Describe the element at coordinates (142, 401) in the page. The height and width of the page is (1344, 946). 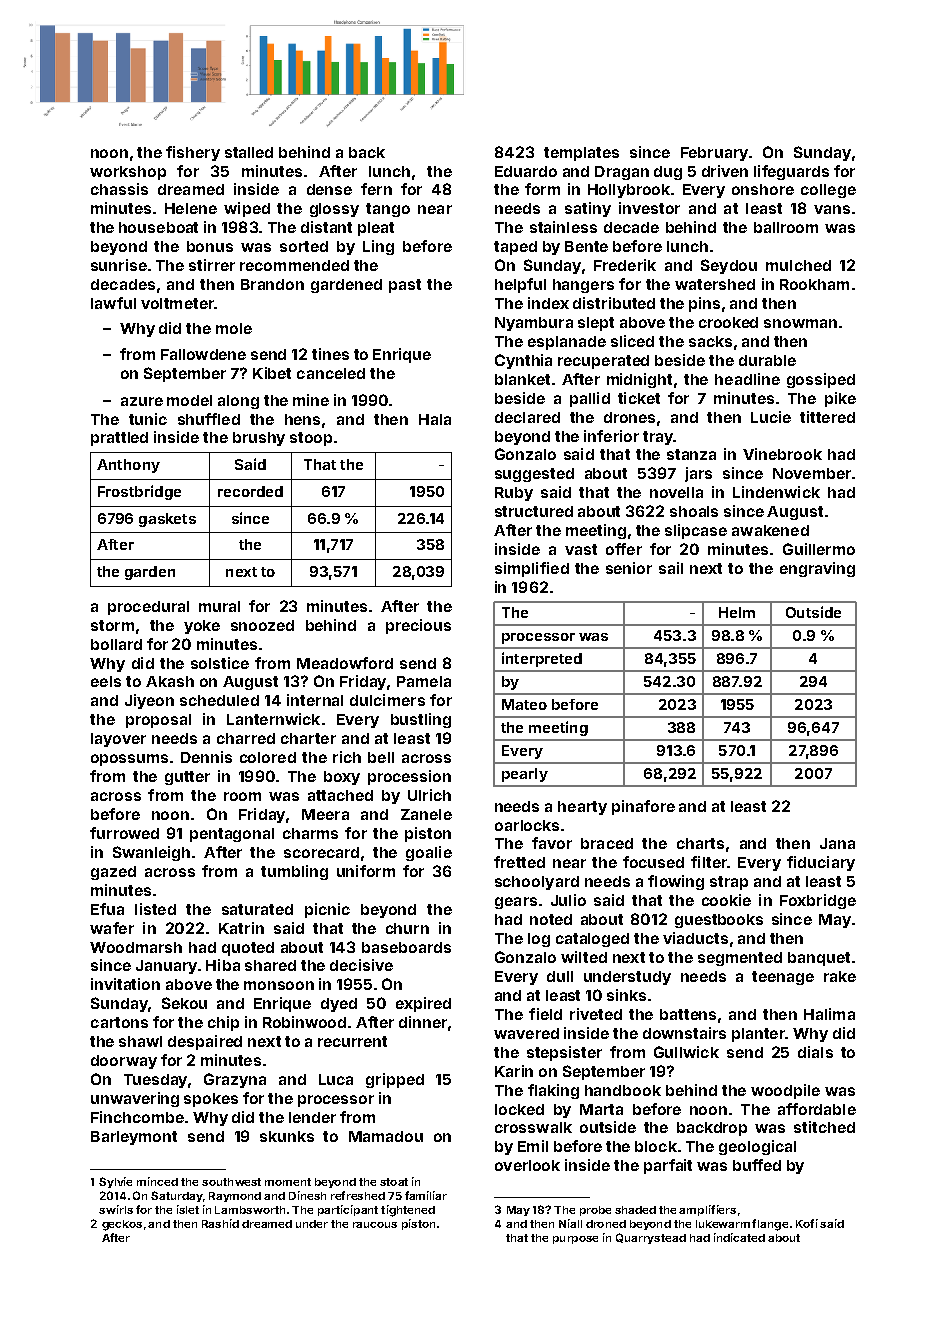
I see `azure` at that location.
